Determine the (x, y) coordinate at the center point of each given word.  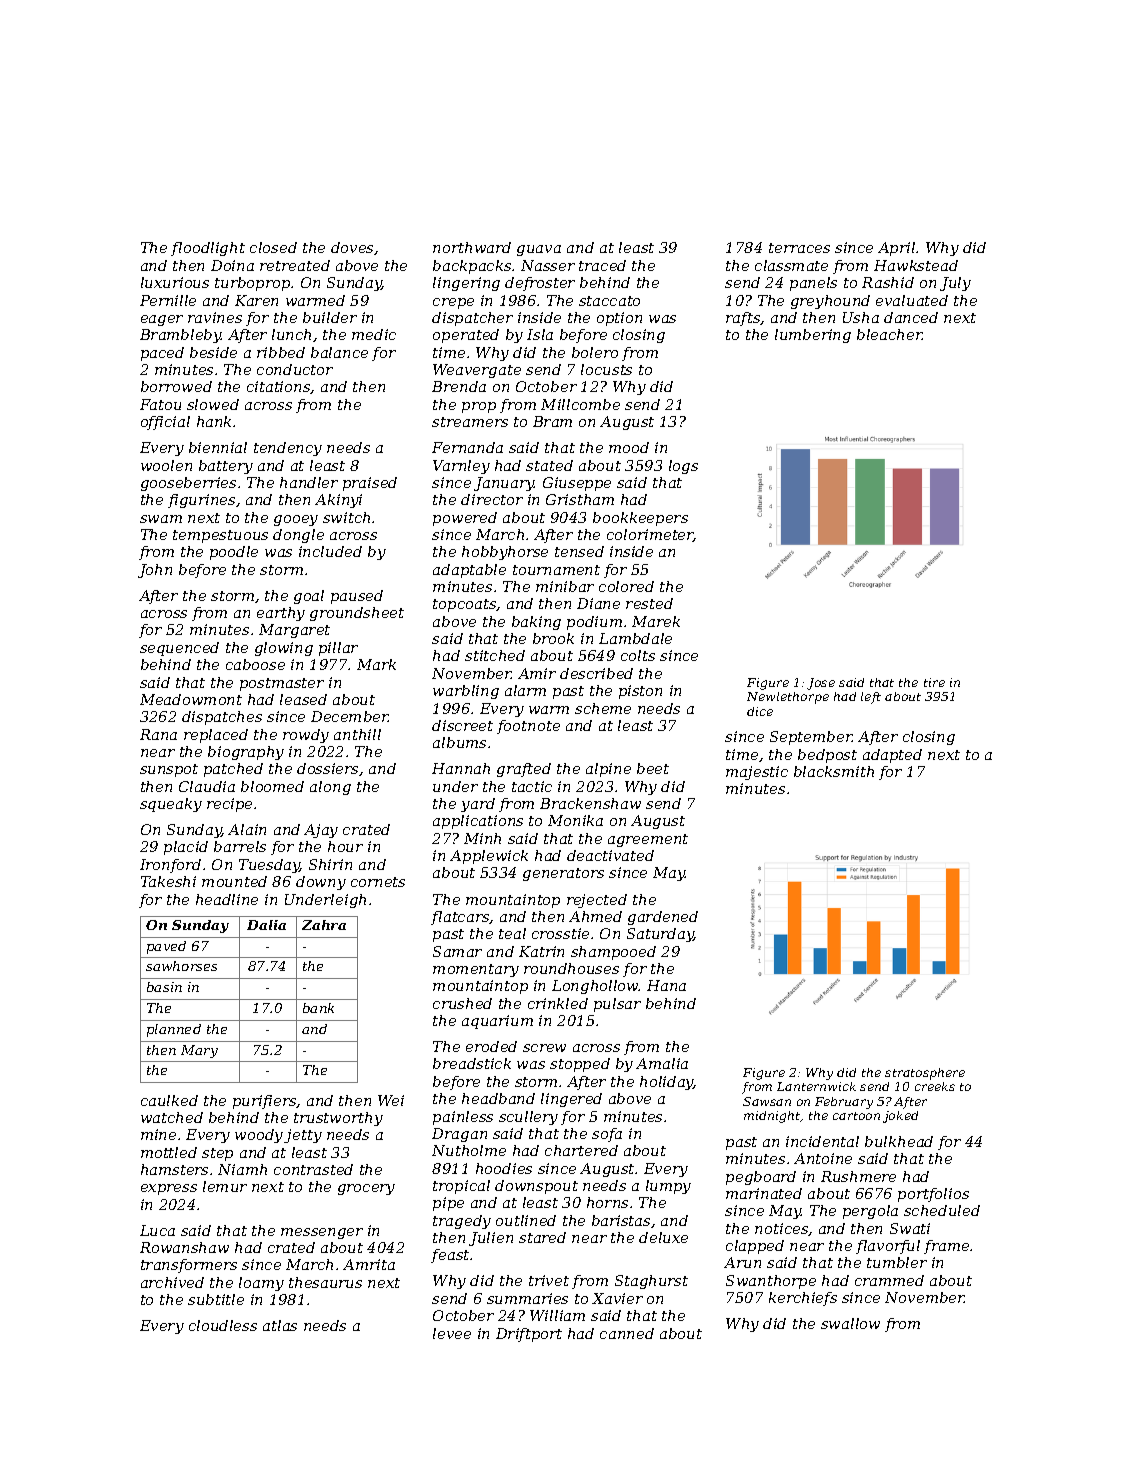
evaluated (912, 300)
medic (374, 334)
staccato (609, 301)
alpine (608, 770)
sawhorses (181, 966)
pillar (338, 649)
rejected (597, 901)
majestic (757, 773)
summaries (527, 1298)
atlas (280, 1325)
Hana (666, 985)
